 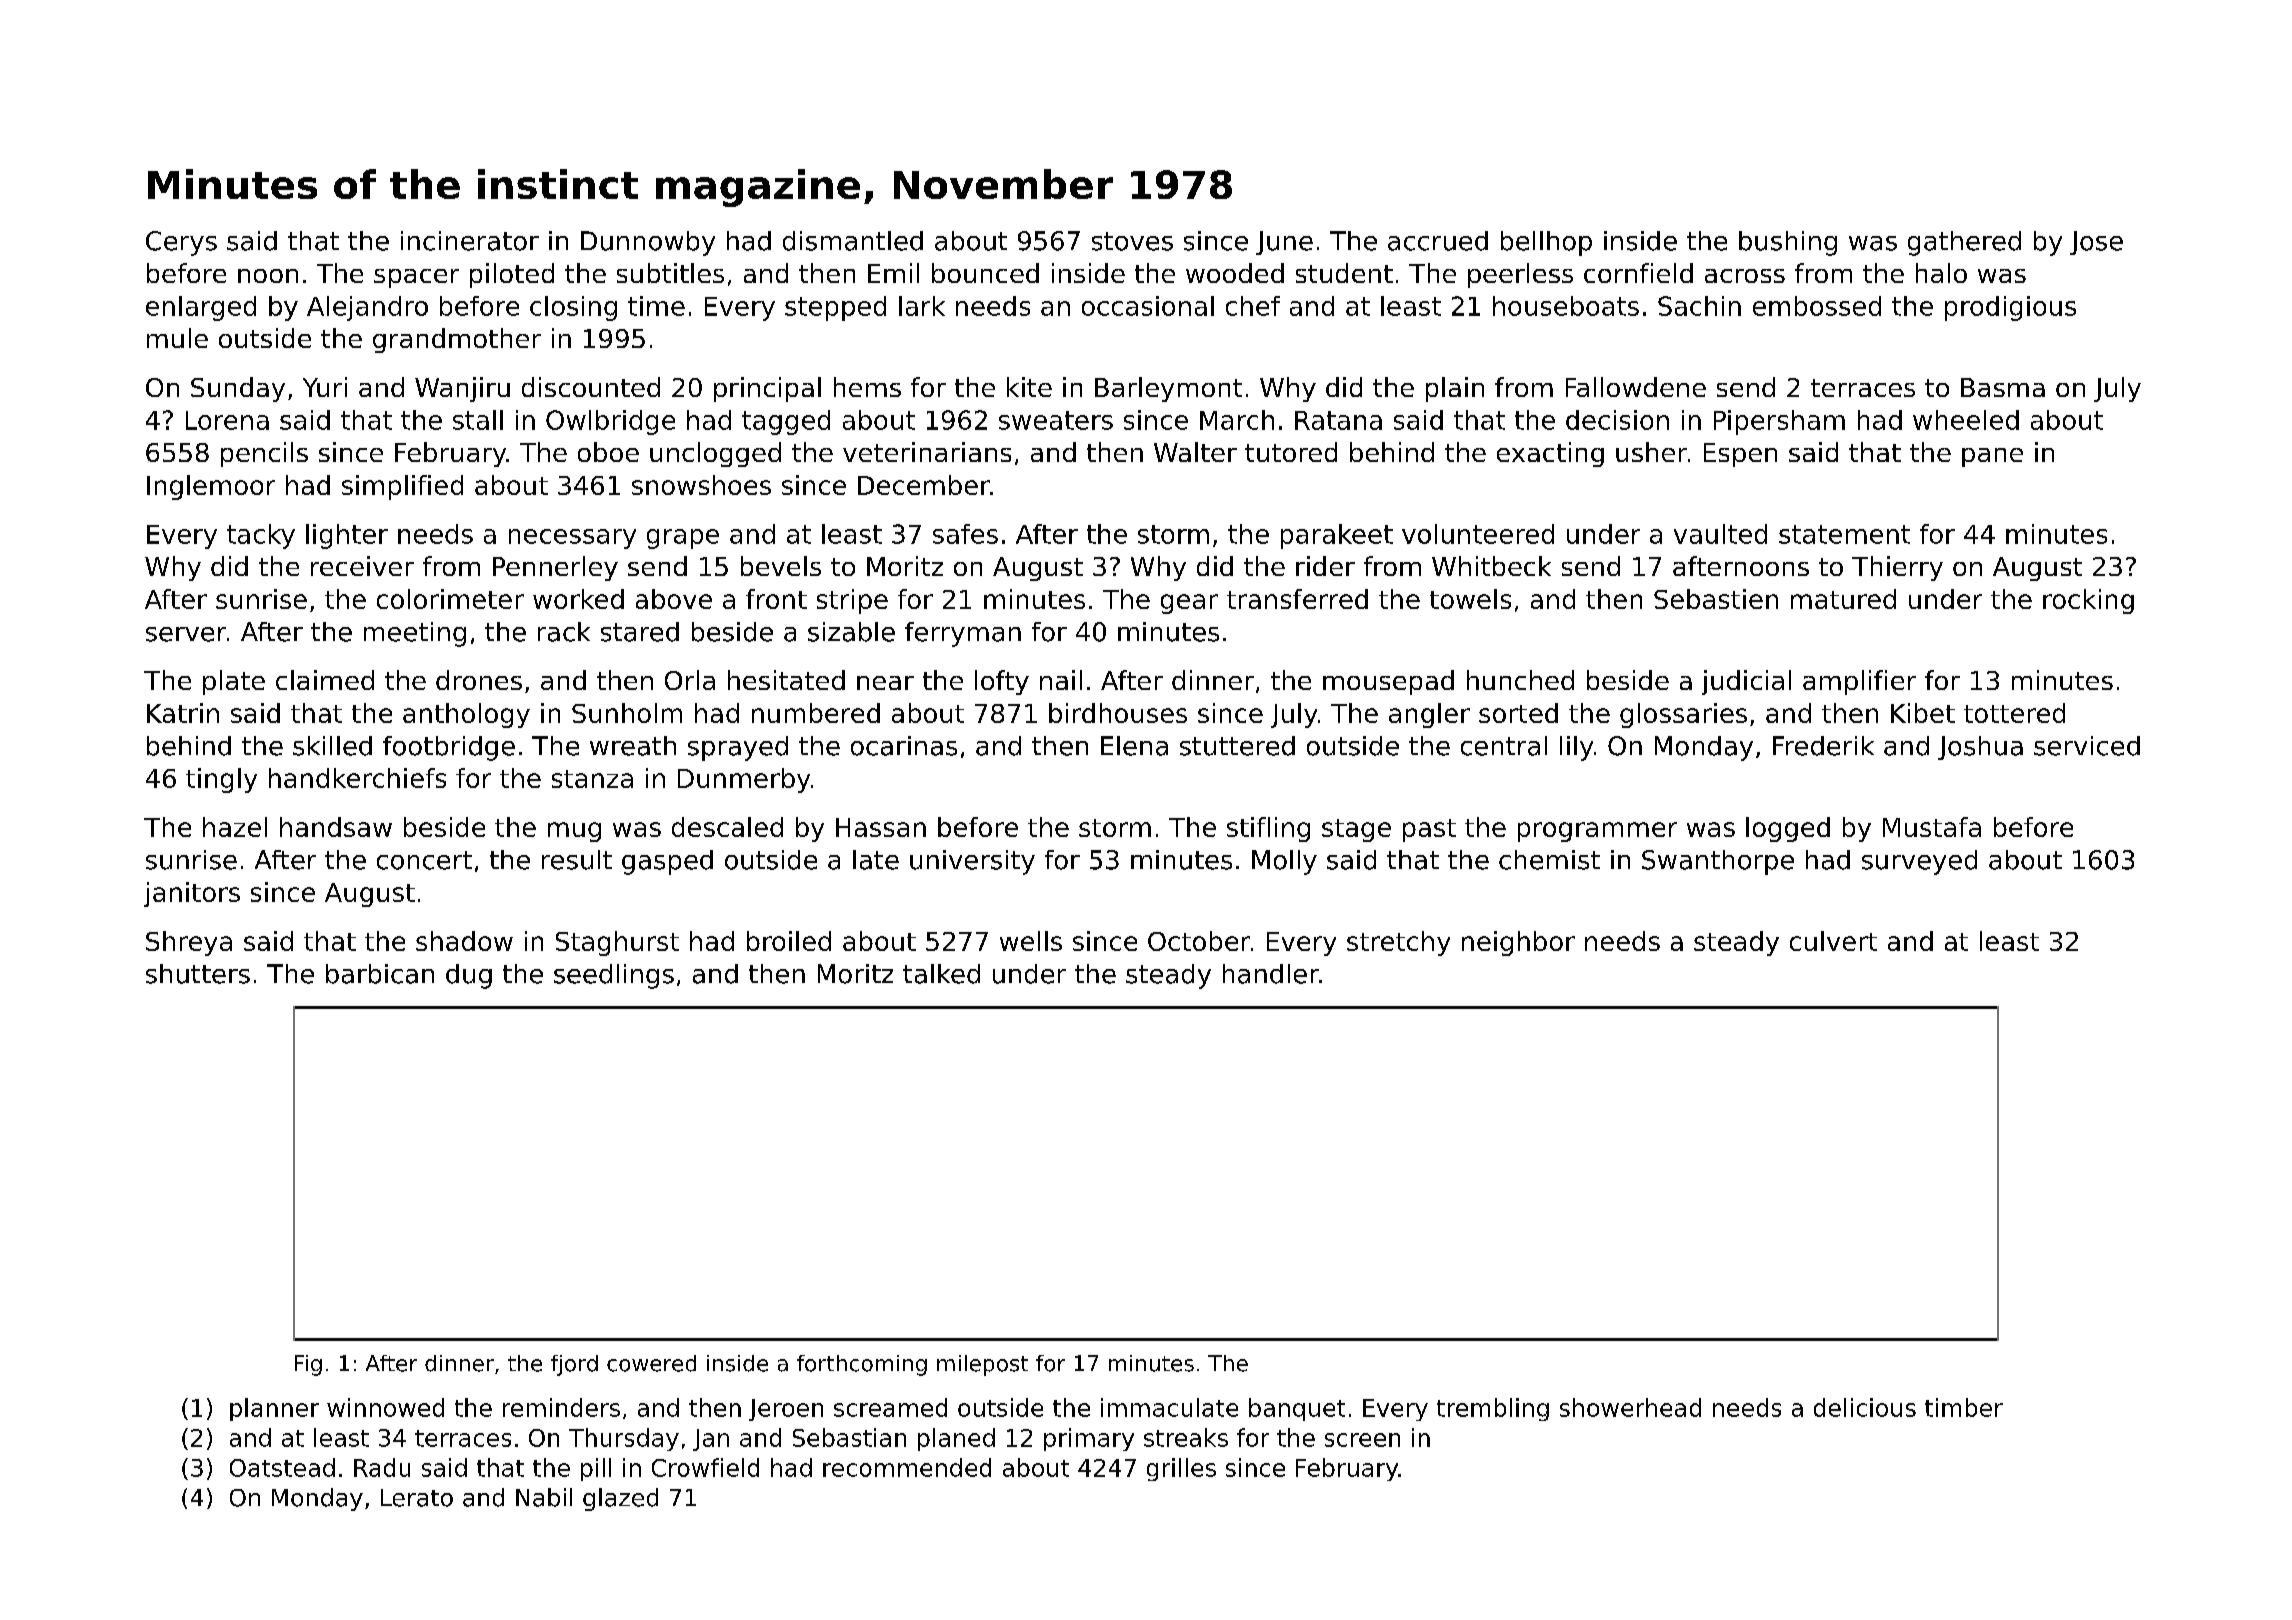 What do you see at coordinates (2003, 387) in the page?
I see `Basma` at bounding box center [2003, 387].
